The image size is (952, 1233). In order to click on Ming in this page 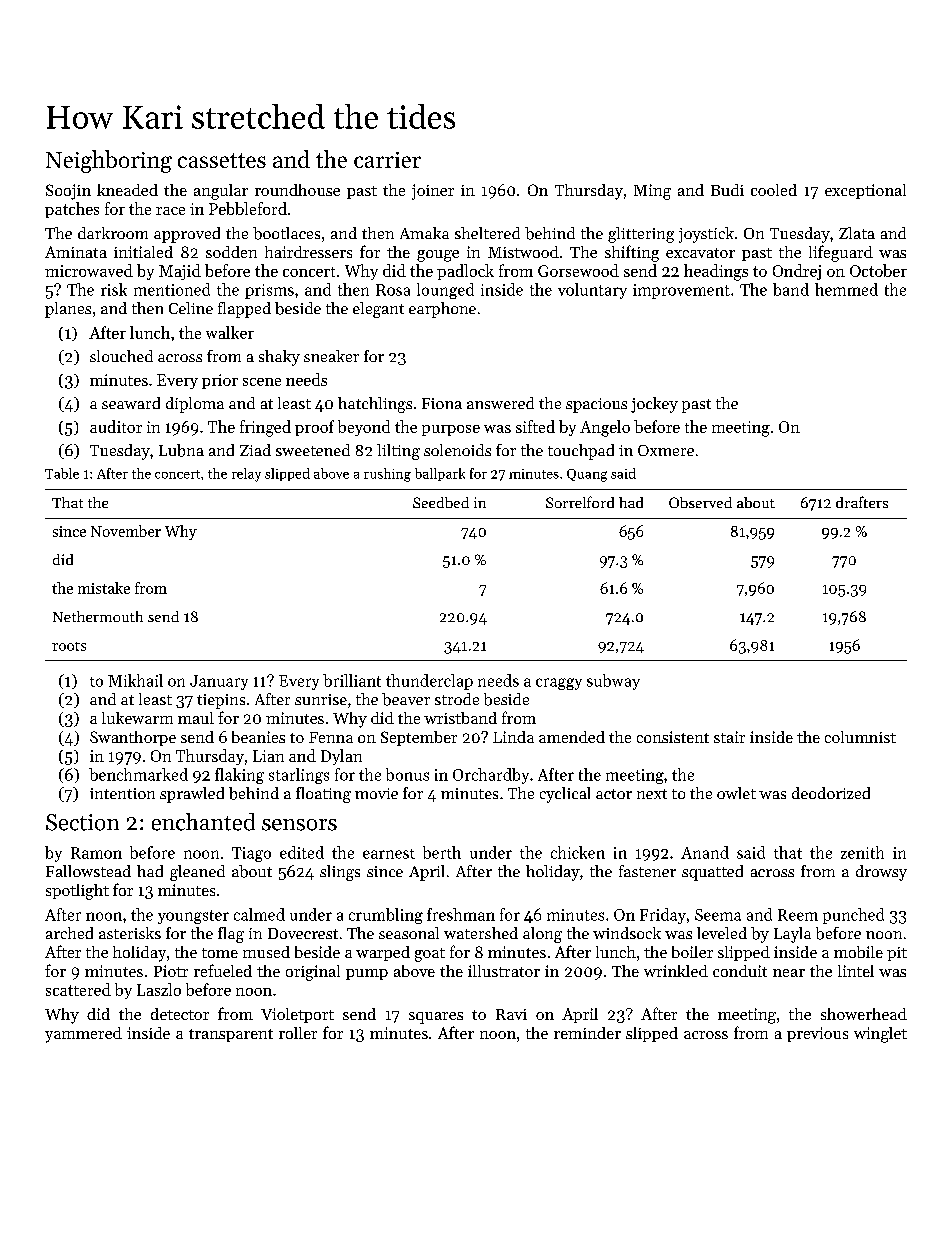, I will do `click(652, 192)`.
